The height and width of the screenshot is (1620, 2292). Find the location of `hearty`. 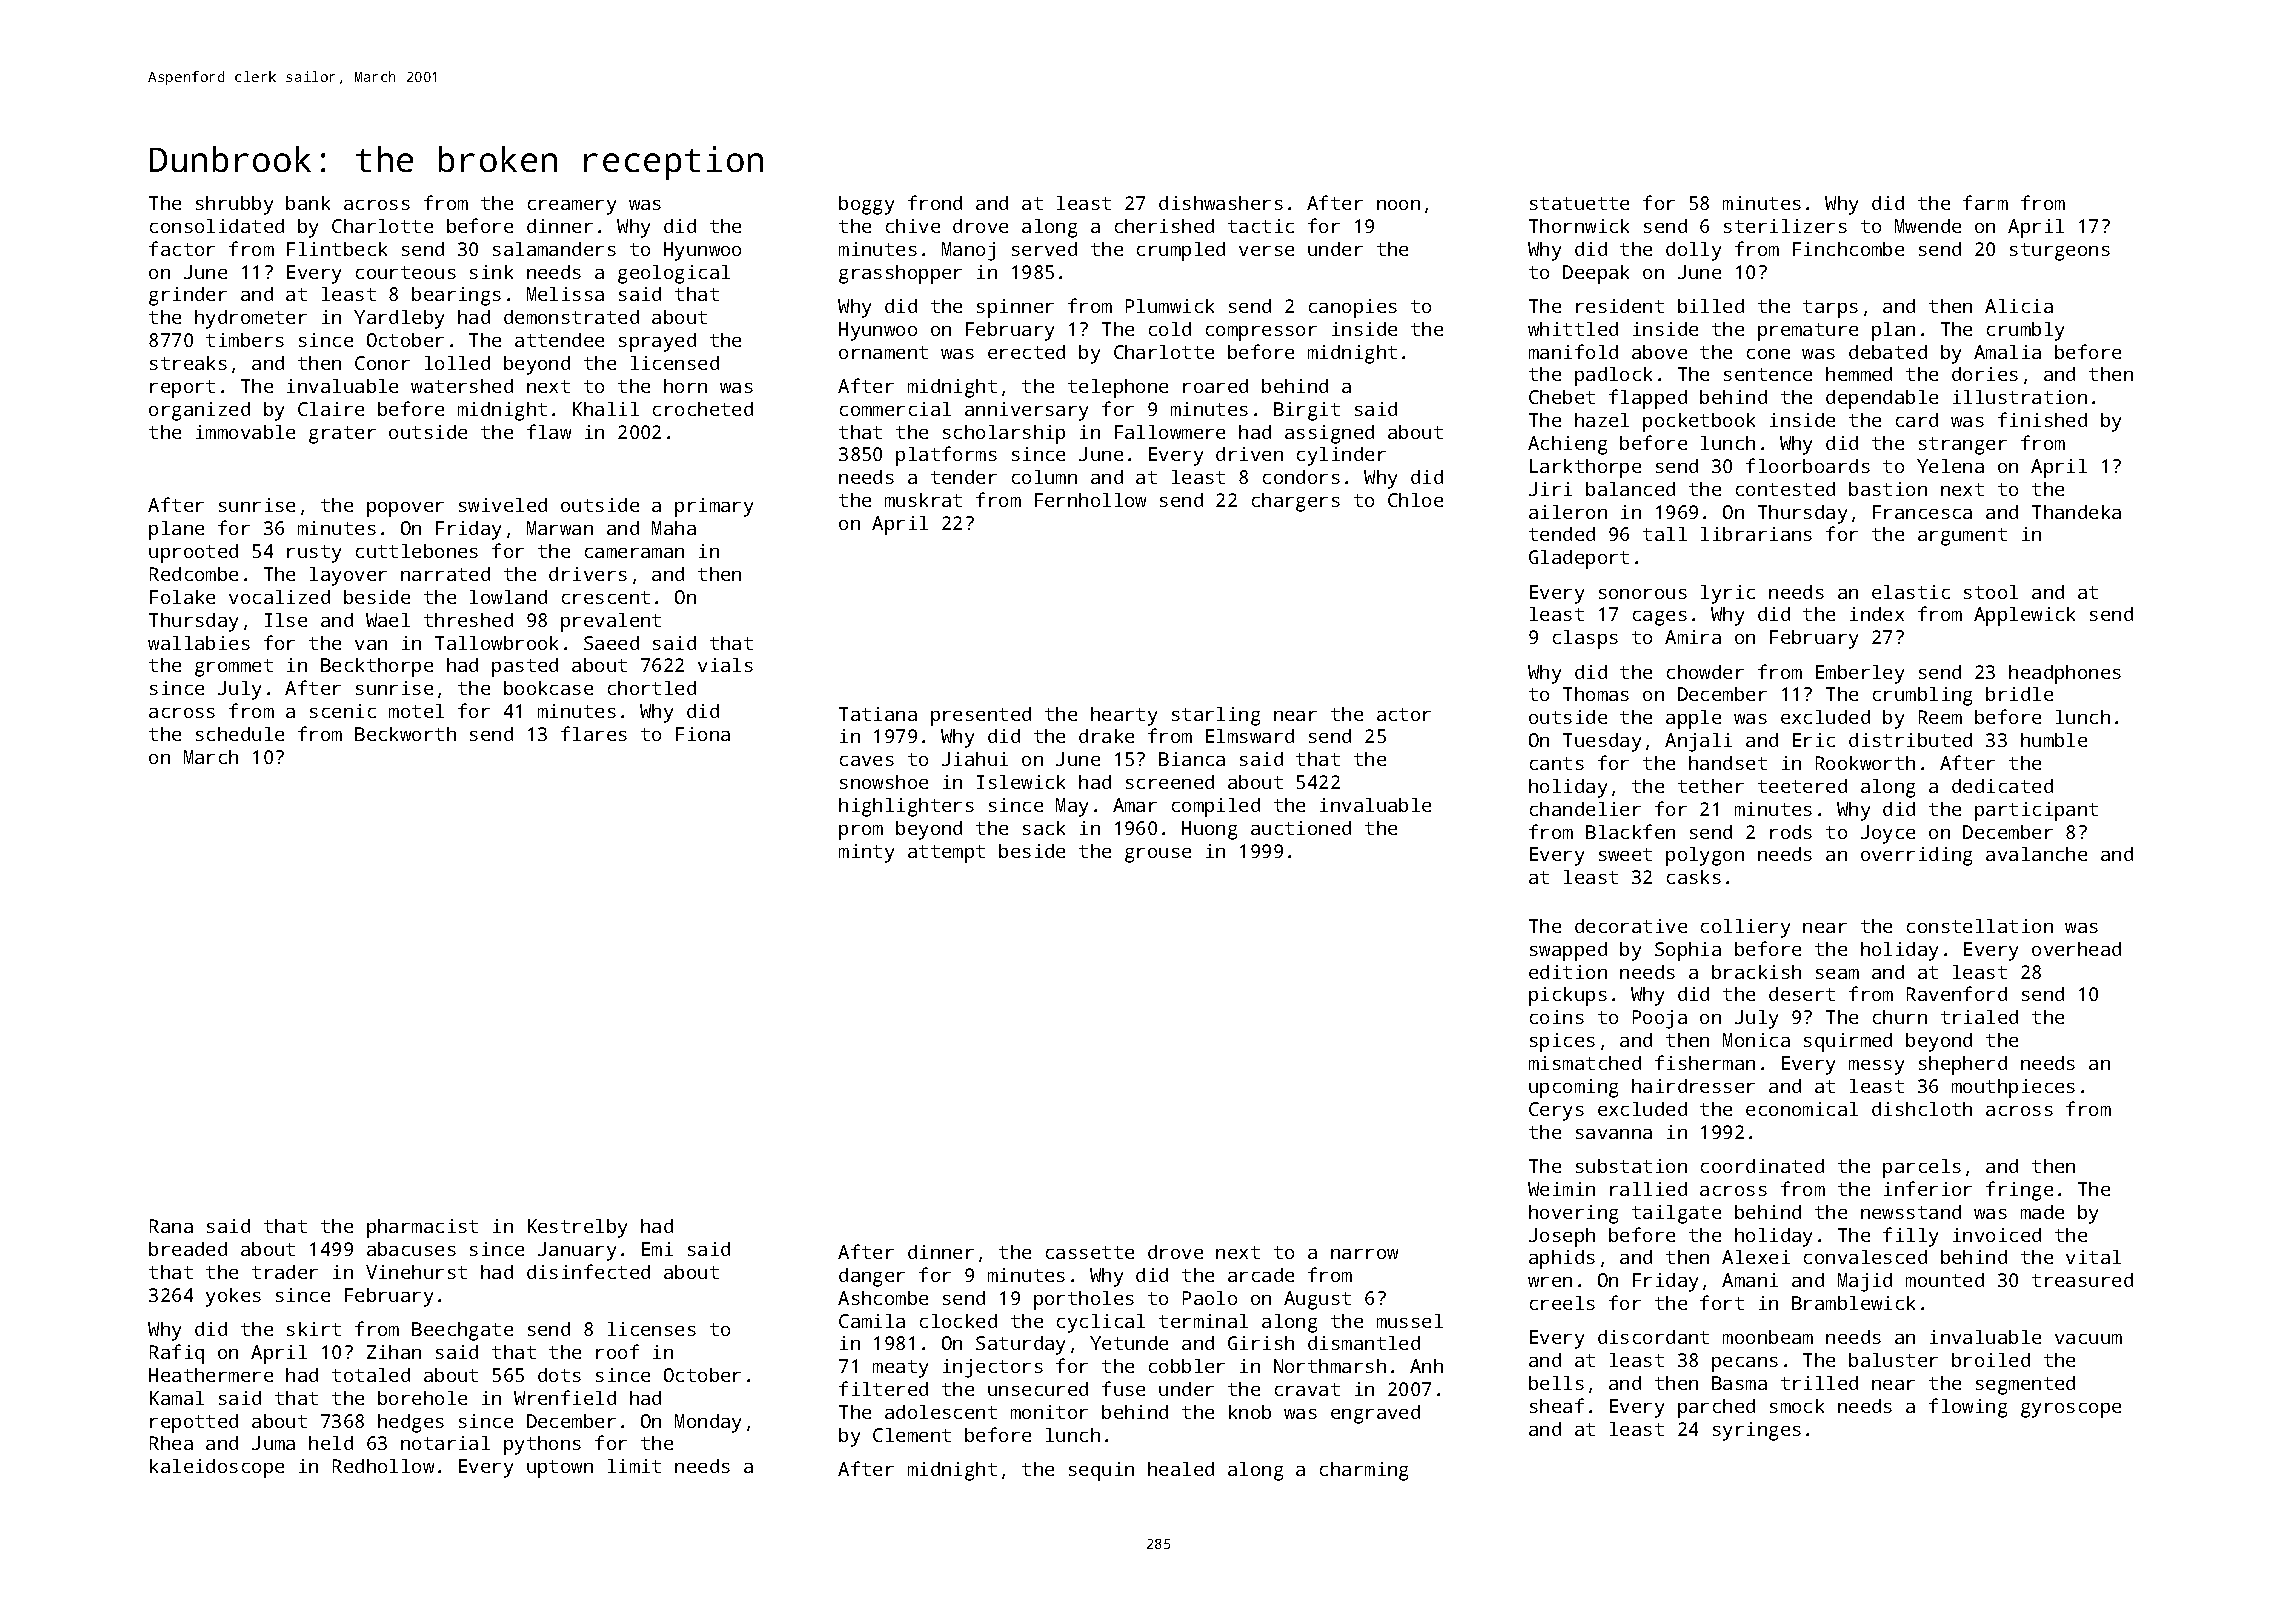

hearty is located at coordinates (1124, 716).
